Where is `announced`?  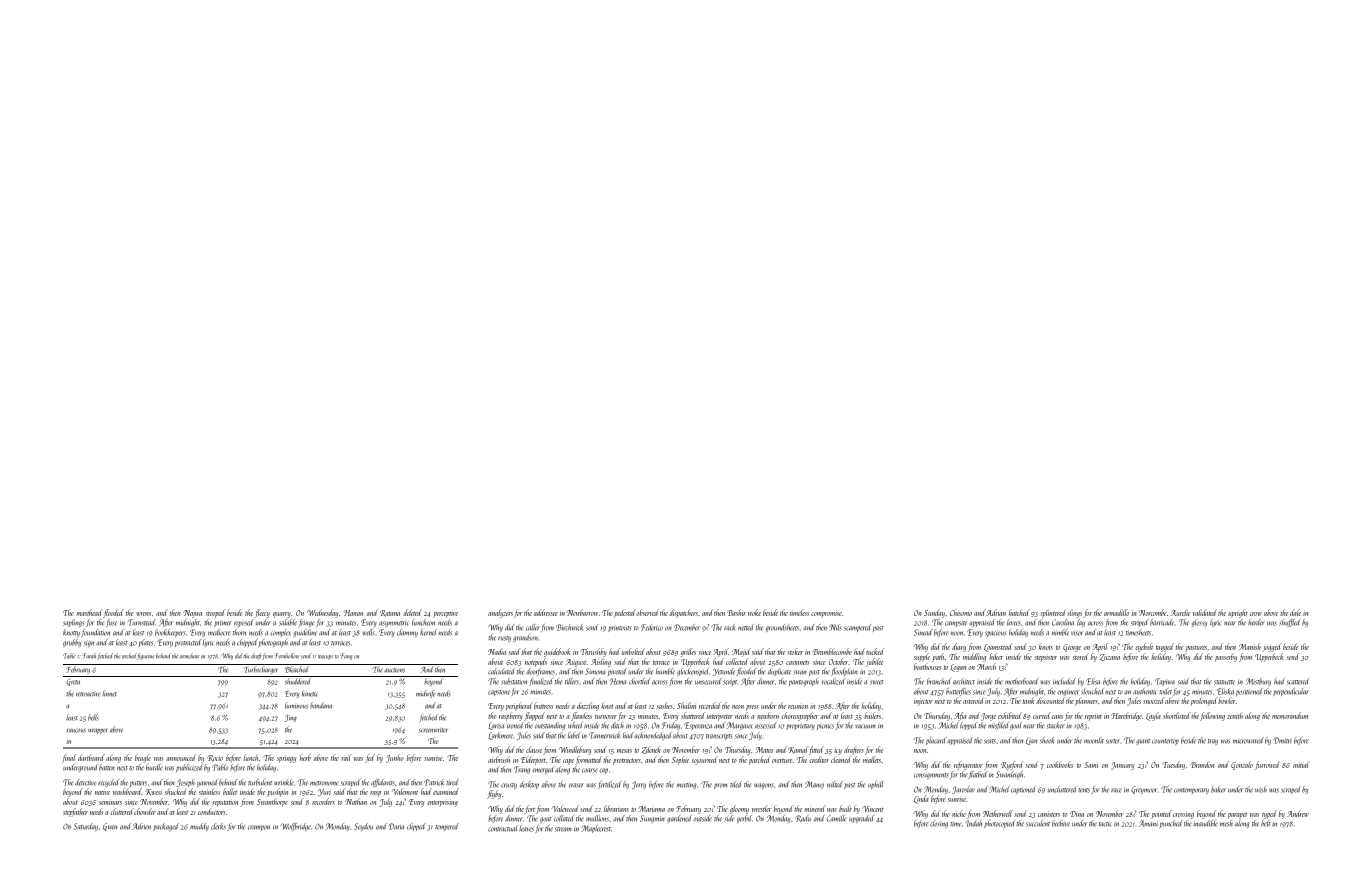
announced is located at coordinates (181, 757).
